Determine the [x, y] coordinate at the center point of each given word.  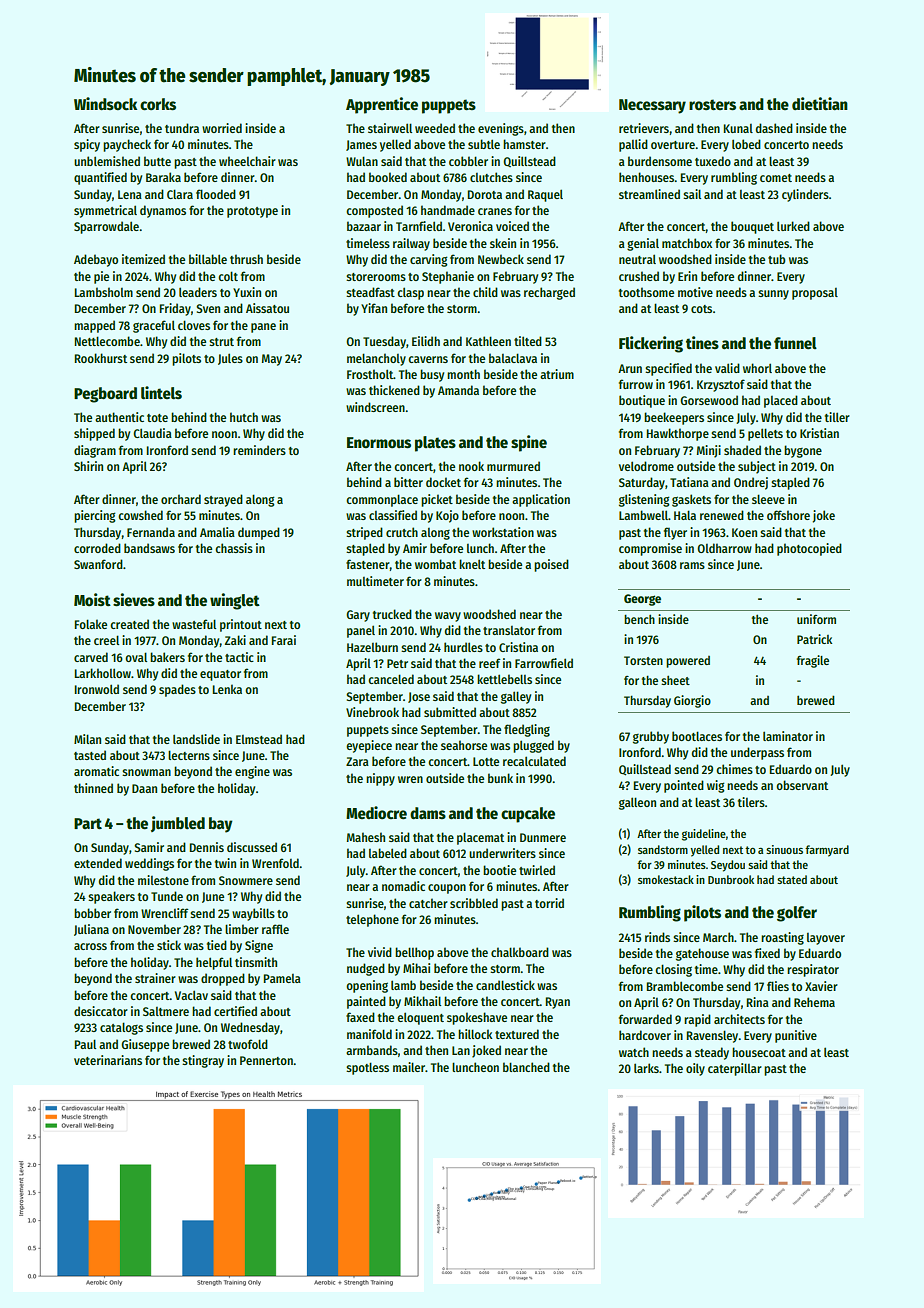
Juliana [91, 930]
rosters [712, 105]
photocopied [809, 549]
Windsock [105, 103]
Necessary [652, 106]
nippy [380, 779]
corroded [97, 548]
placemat [480, 838]
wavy [448, 617]
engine [252, 772]
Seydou [728, 866]
